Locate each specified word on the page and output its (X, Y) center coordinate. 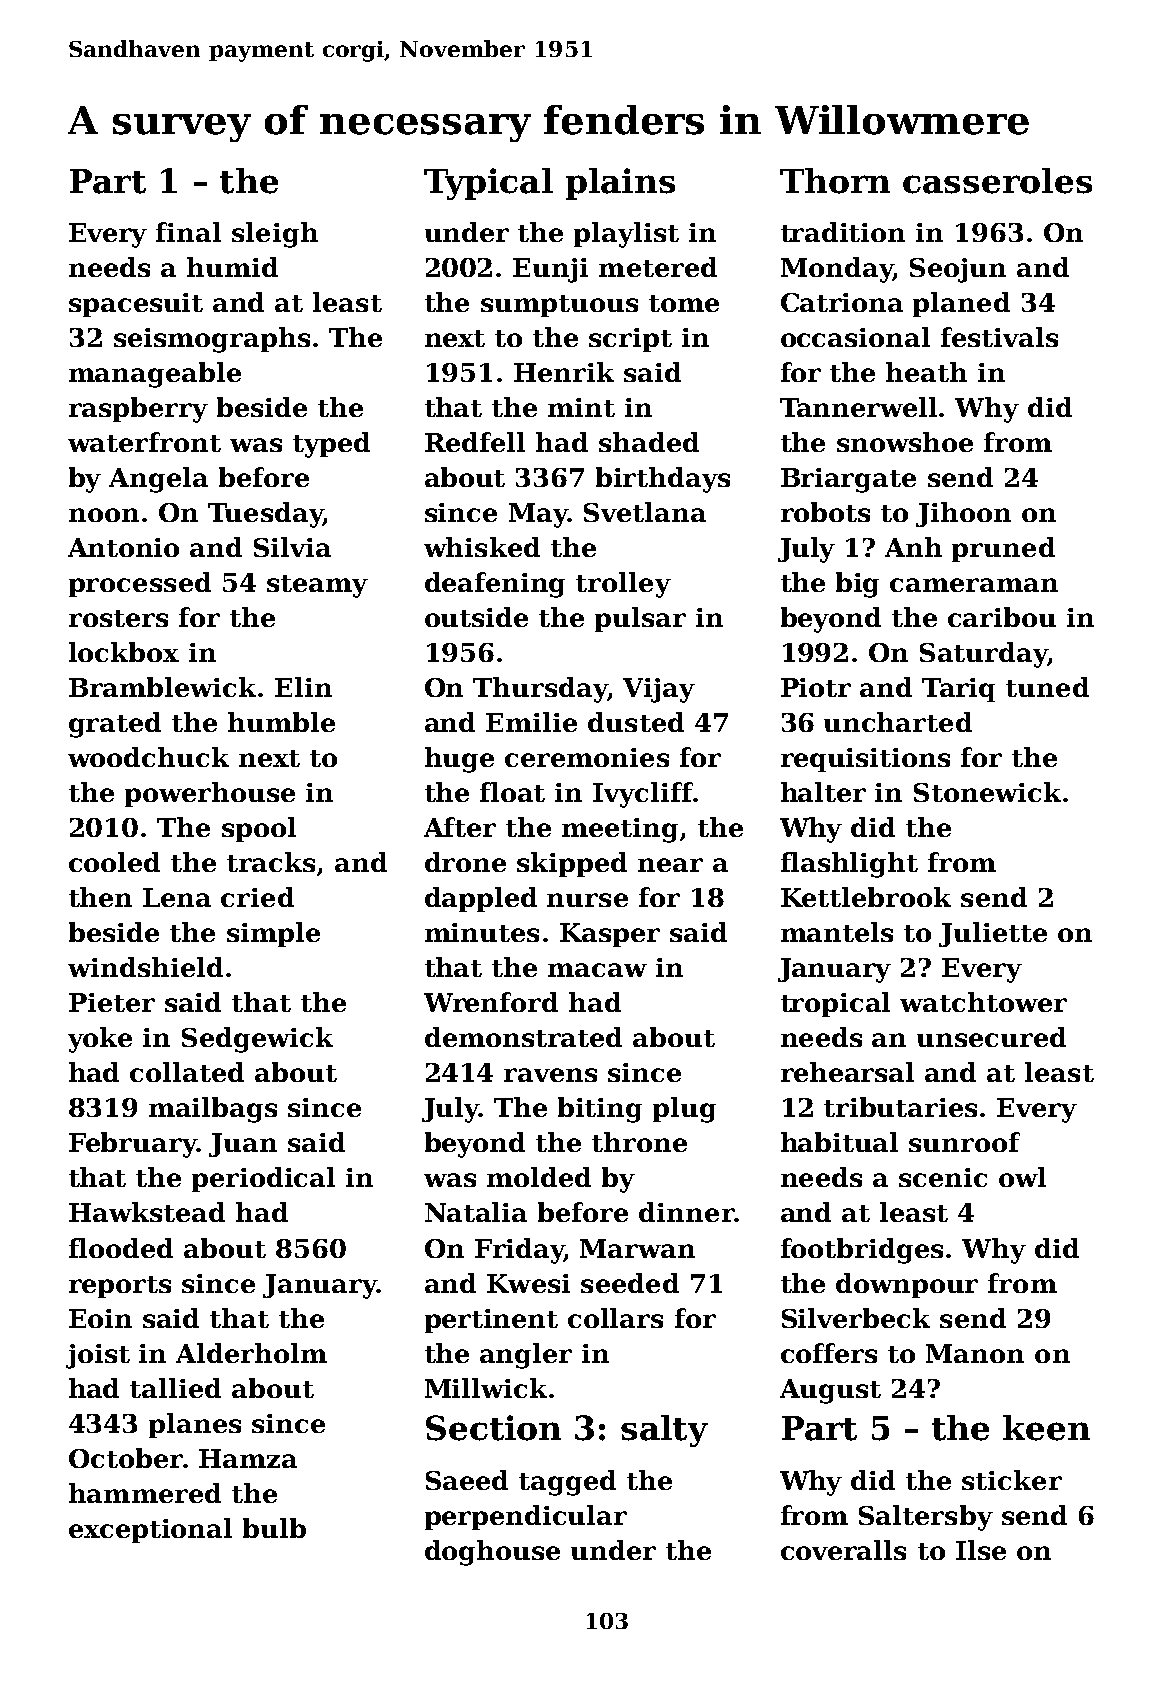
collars (615, 1318)
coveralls (843, 1550)
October (126, 1458)
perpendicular (526, 1517)
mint (581, 407)
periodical (263, 1179)
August (830, 1391)
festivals (999, 337)
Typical (488, 184)
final (188, 232)
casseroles (997, 181)
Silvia (292, 547)
